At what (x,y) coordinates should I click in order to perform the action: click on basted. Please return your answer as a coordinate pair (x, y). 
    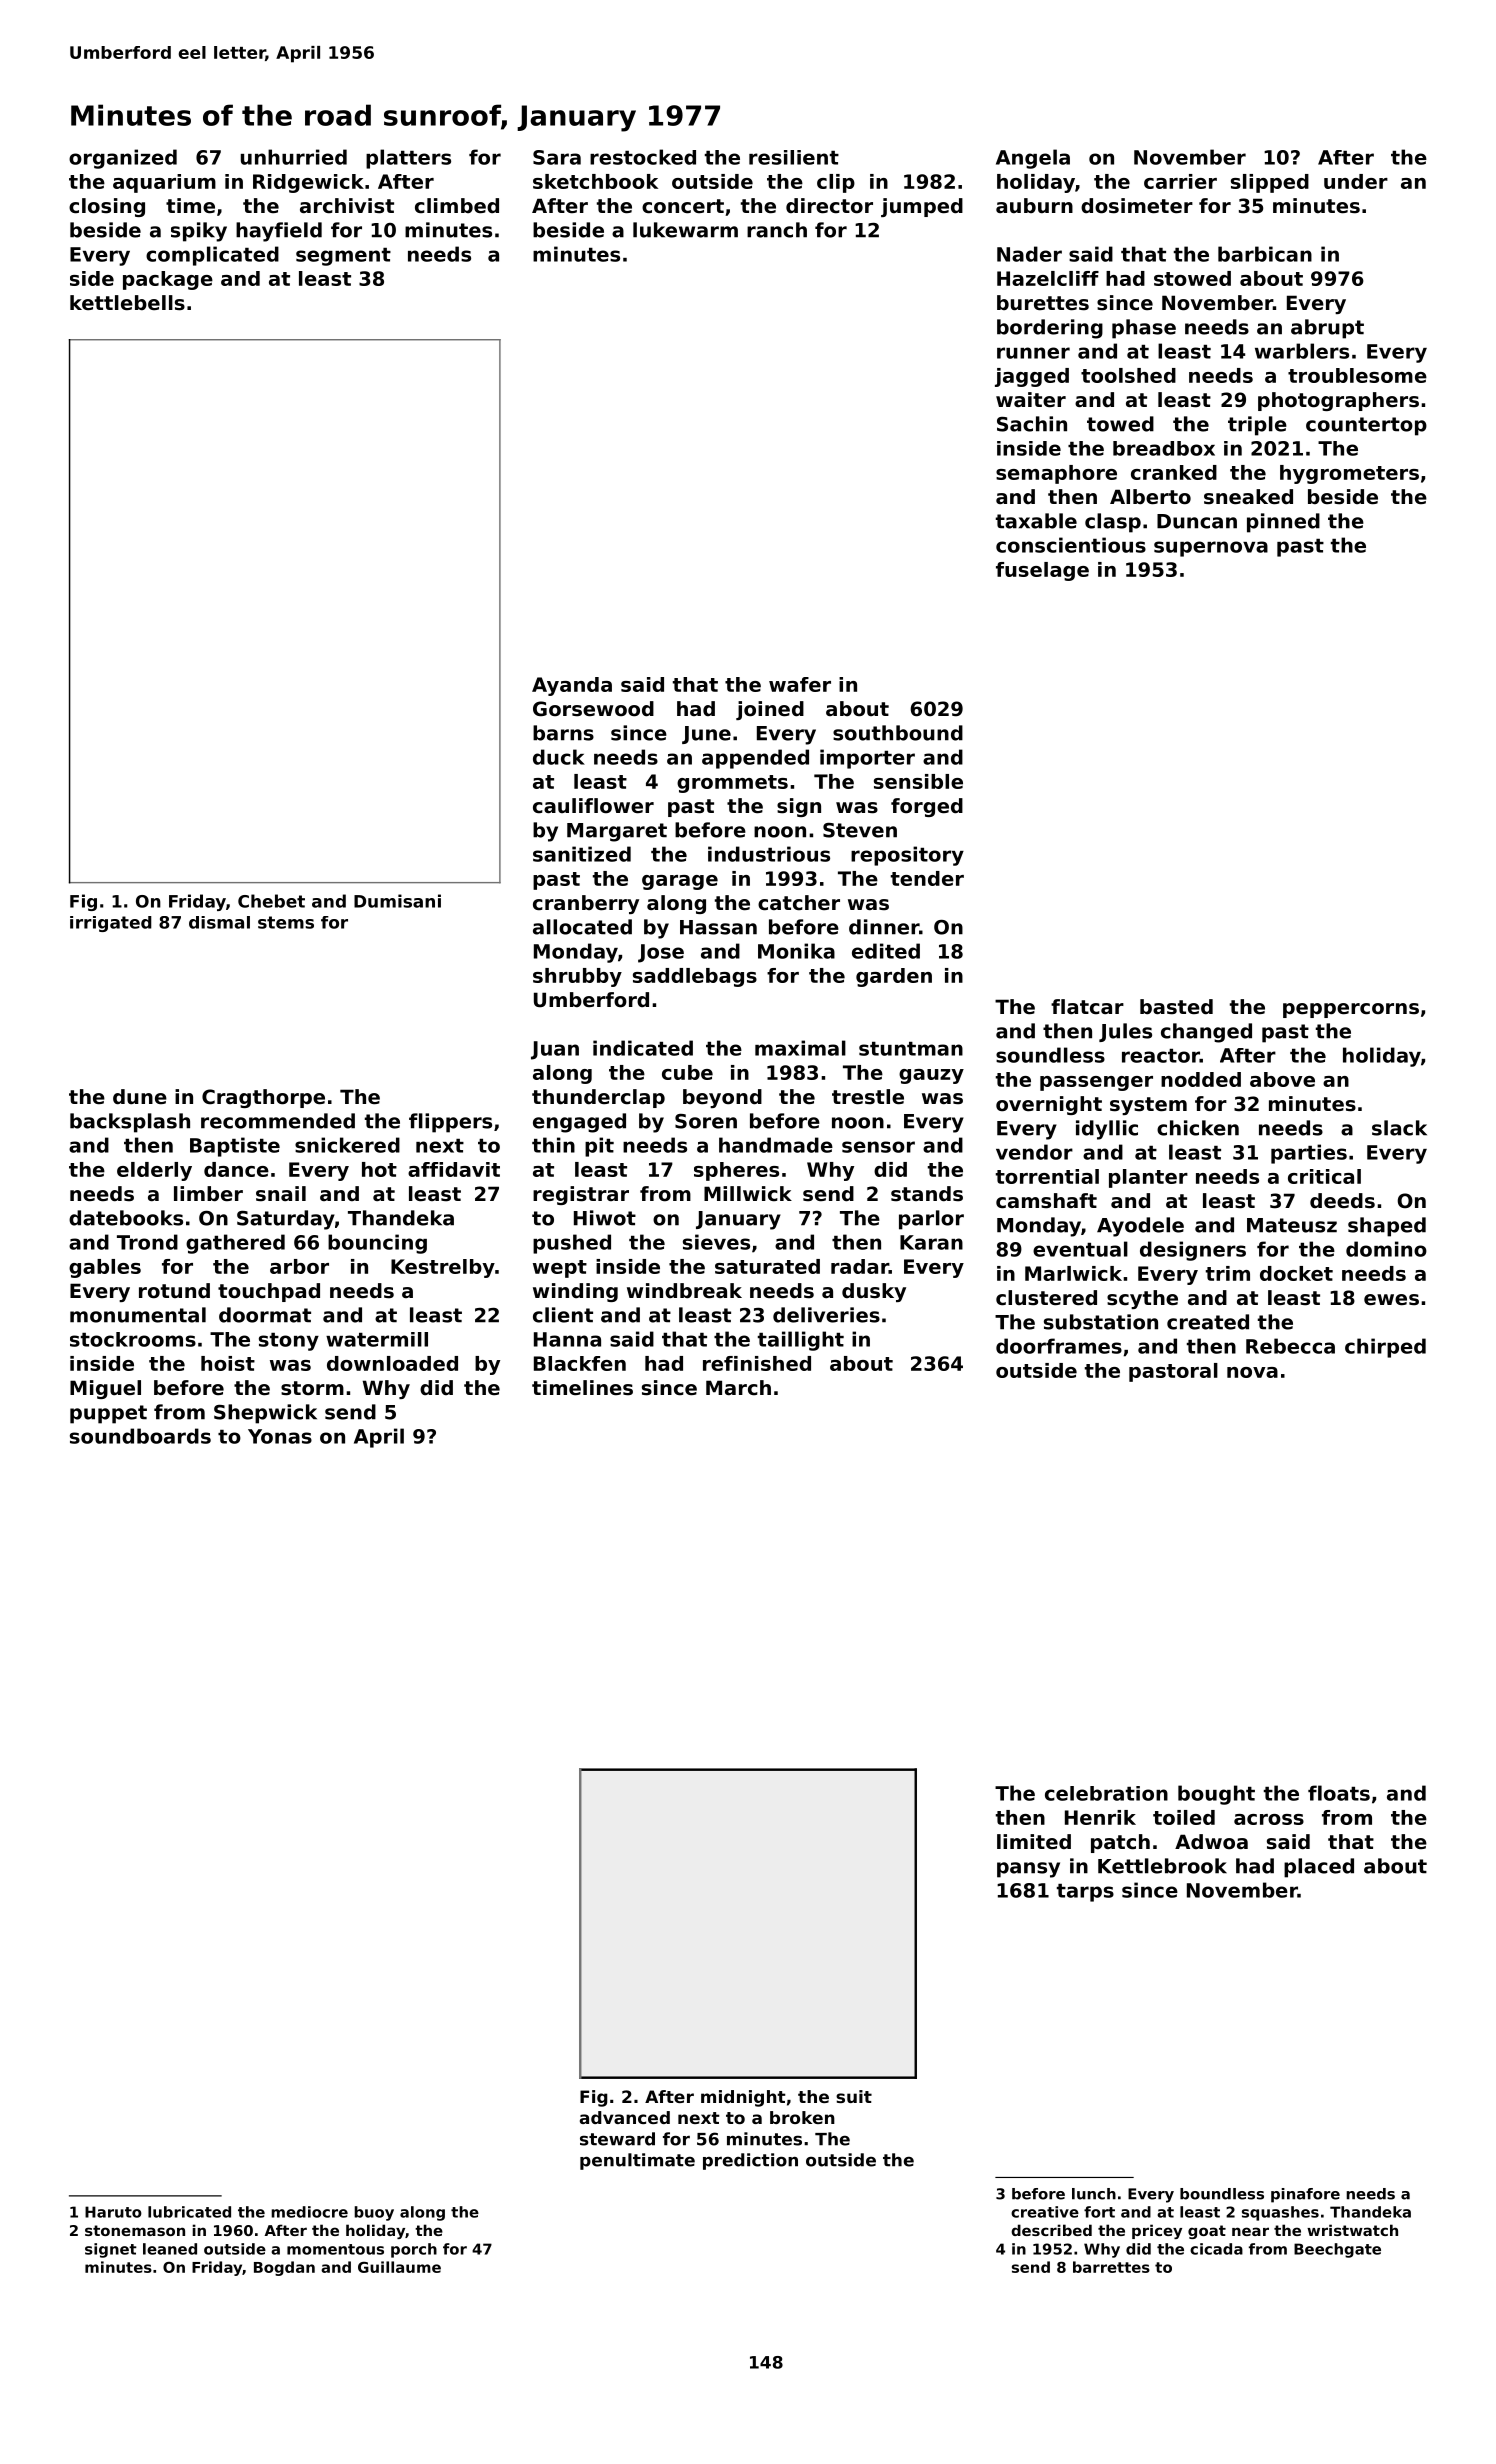
    Looking at the image, I should click on (1176, 1007).
